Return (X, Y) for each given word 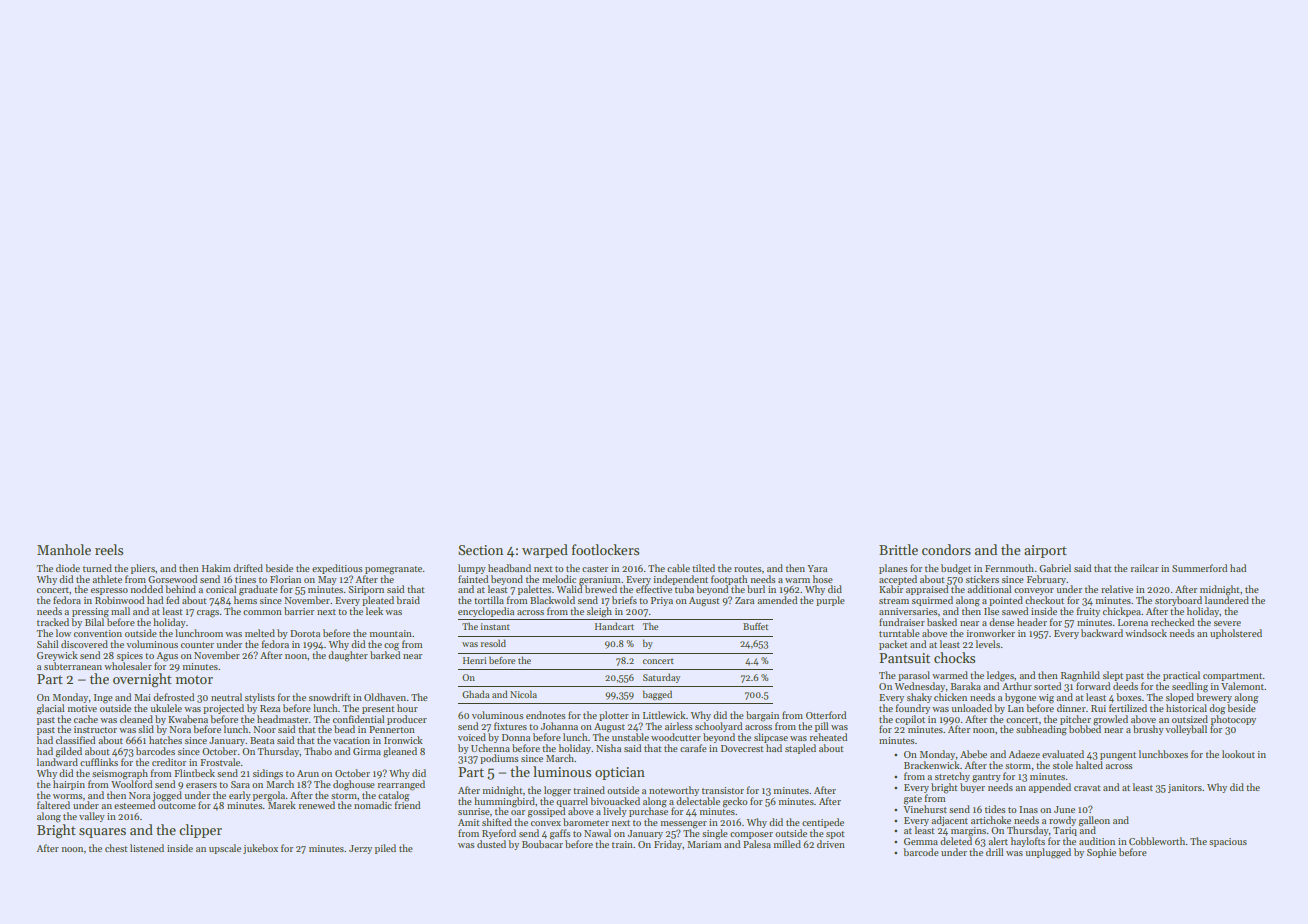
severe (1227, 623)
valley (92, 817)
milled (787, 844)
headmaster (282, 719)
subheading (1041, 730)
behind (180, 589)
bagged (657, 695)
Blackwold (552, 600)
